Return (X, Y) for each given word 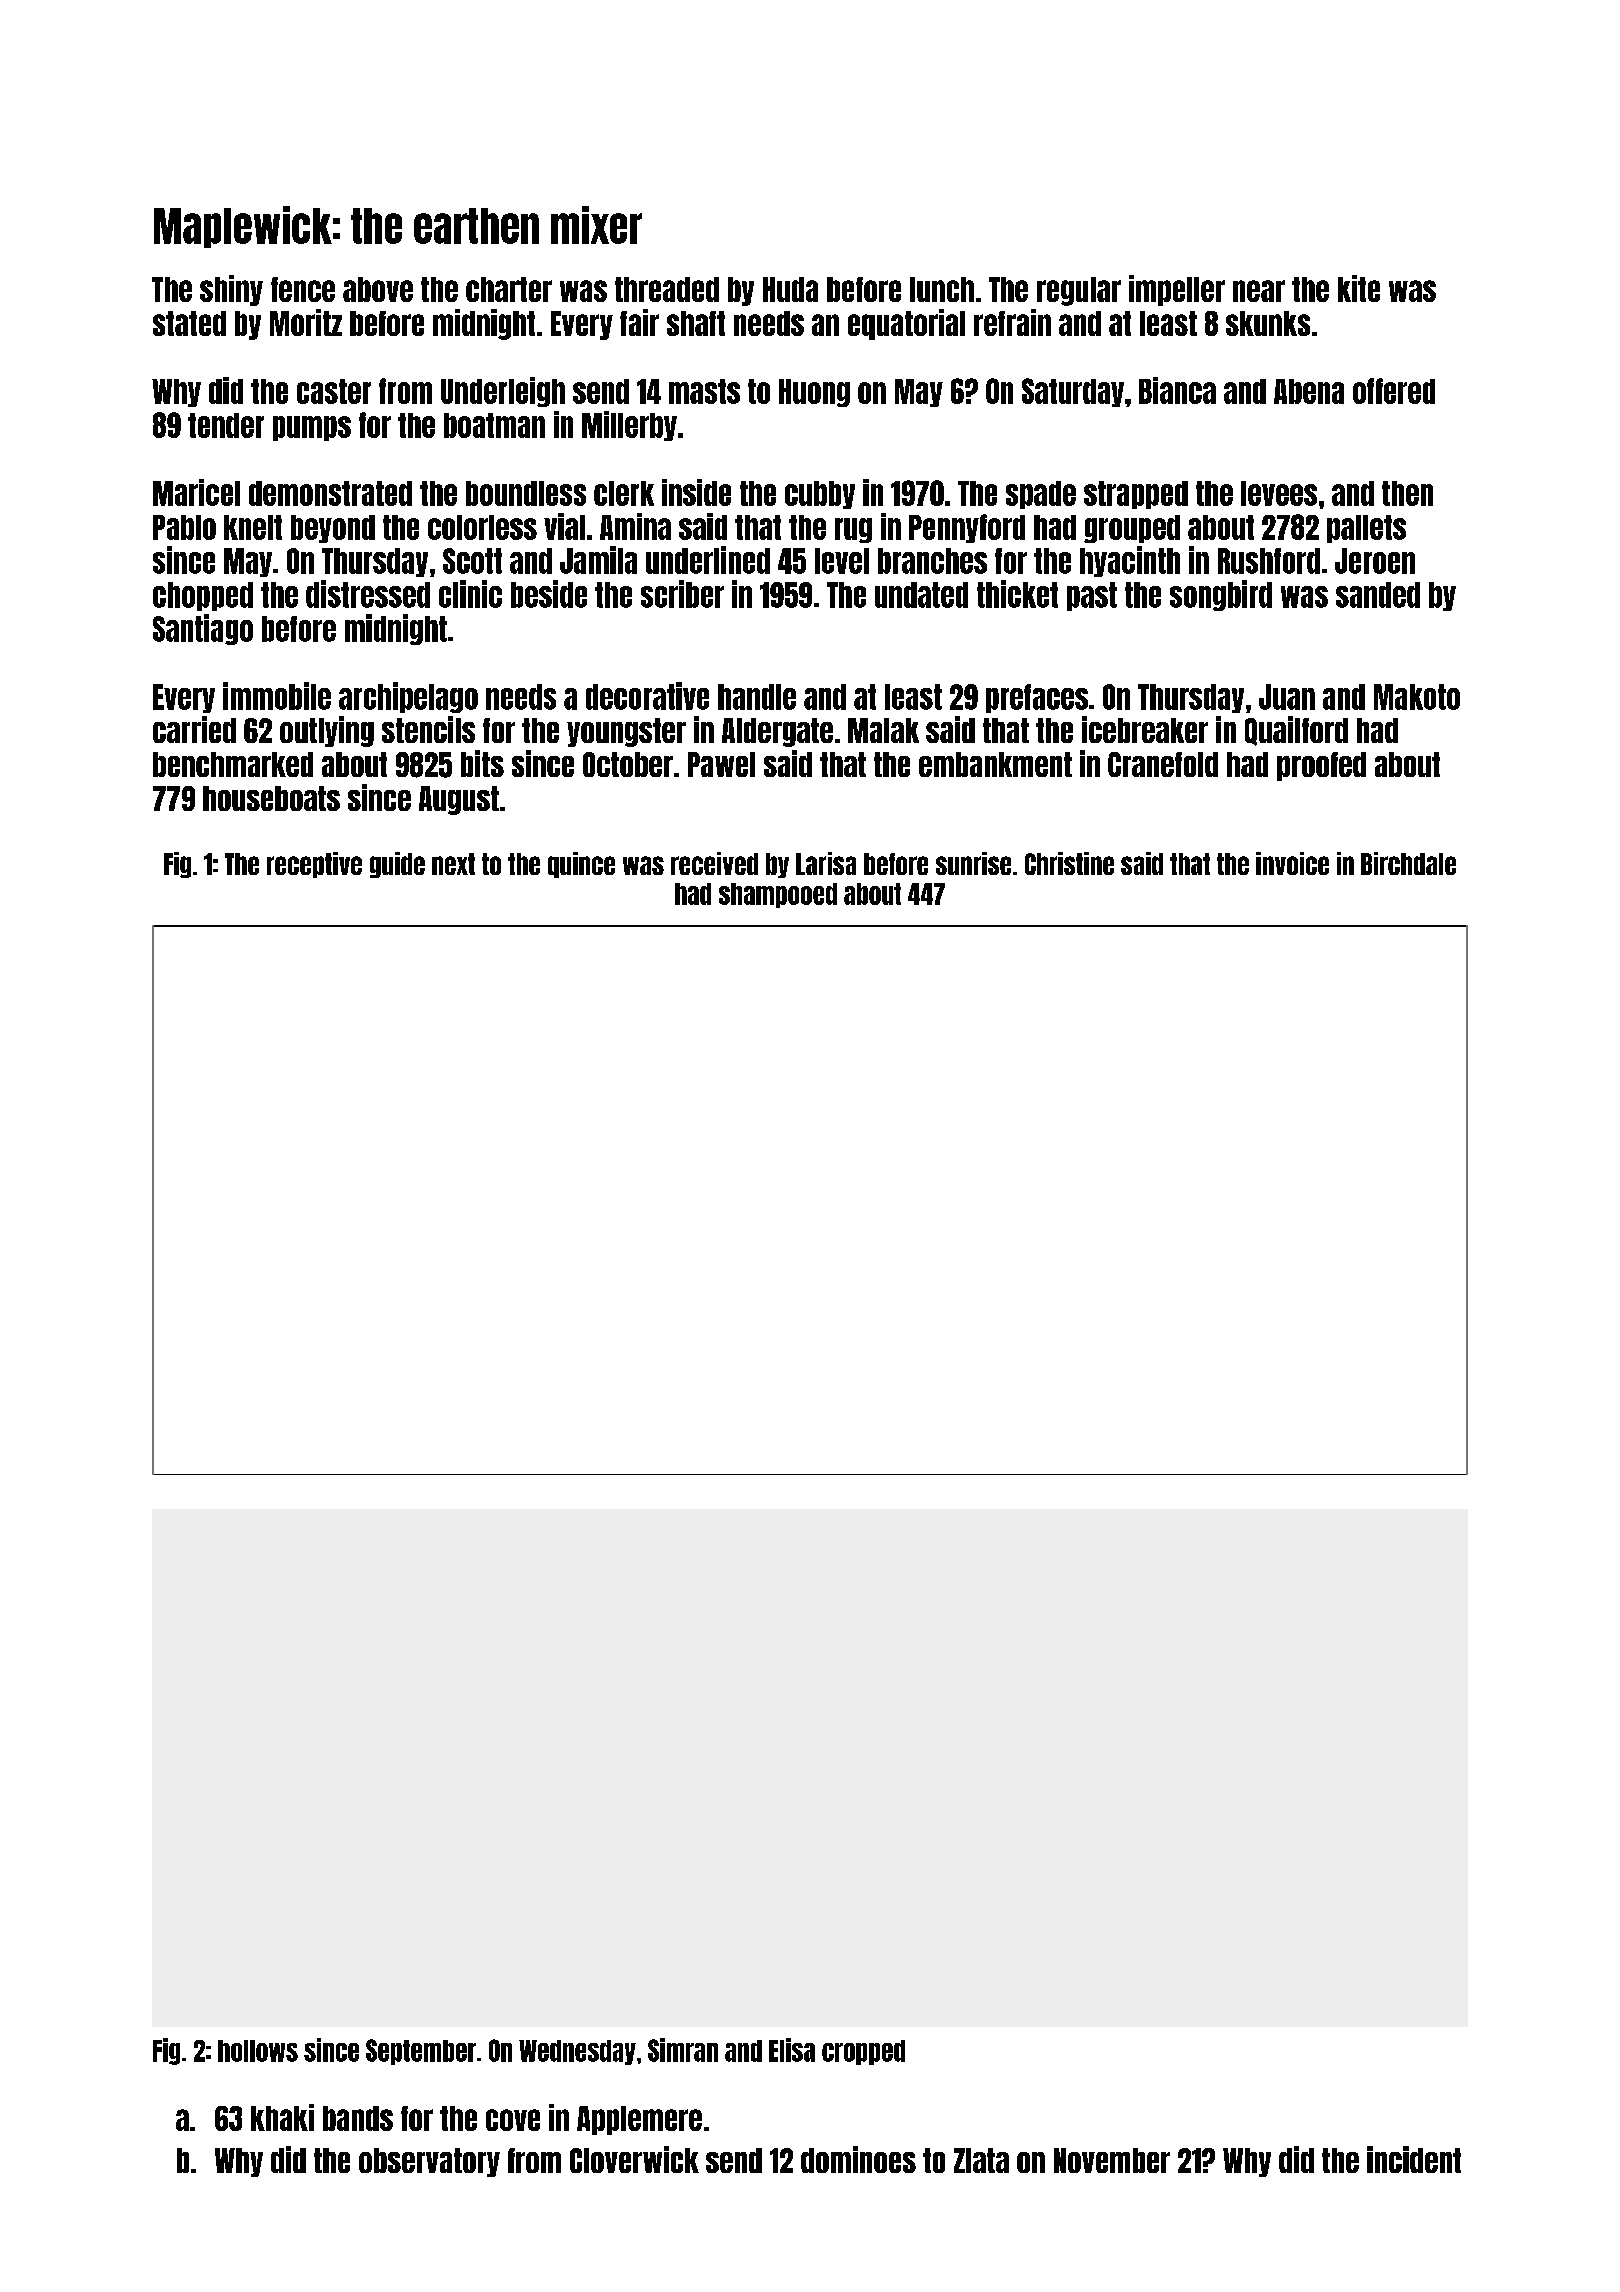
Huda (790, 289)
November (1112, 2160)
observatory (429, 2162)
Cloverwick (634, 2159)
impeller (1177, 290)
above (378, 289)
